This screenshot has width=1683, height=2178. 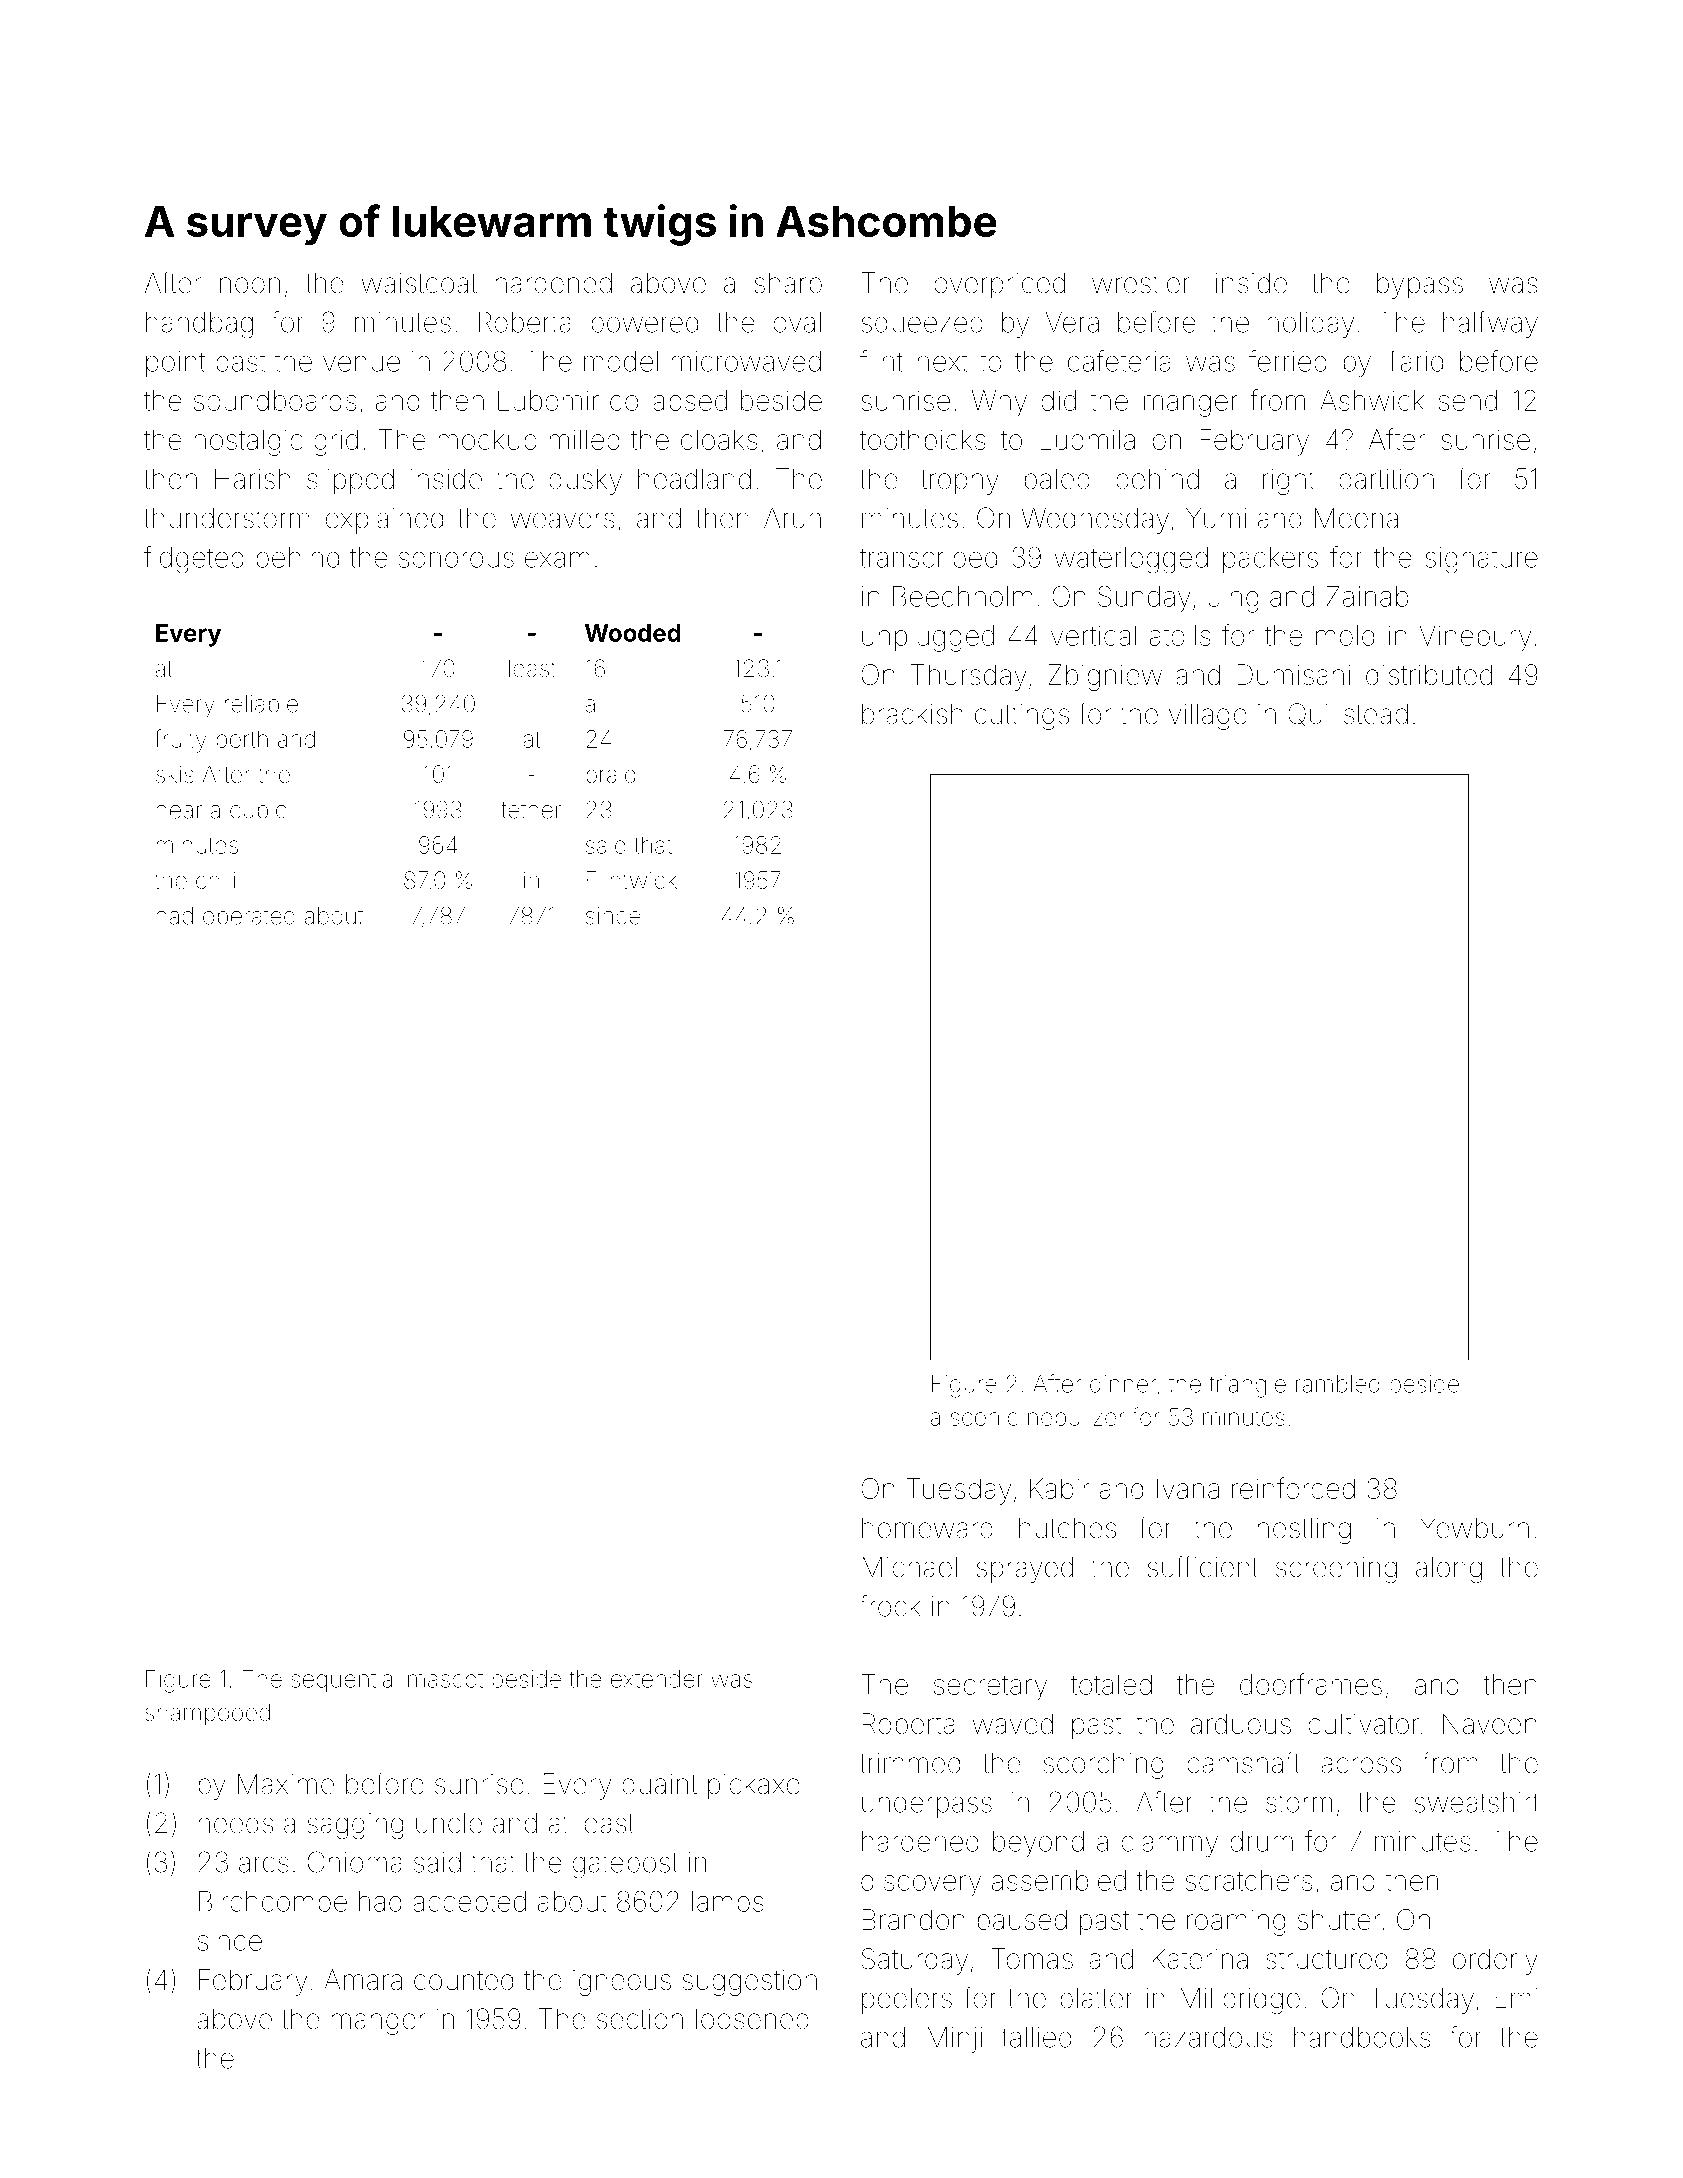 What do you see at coordinates (927, 1805) in the screenshot?
I see `underpass` at bounding box center [927, 1805].
